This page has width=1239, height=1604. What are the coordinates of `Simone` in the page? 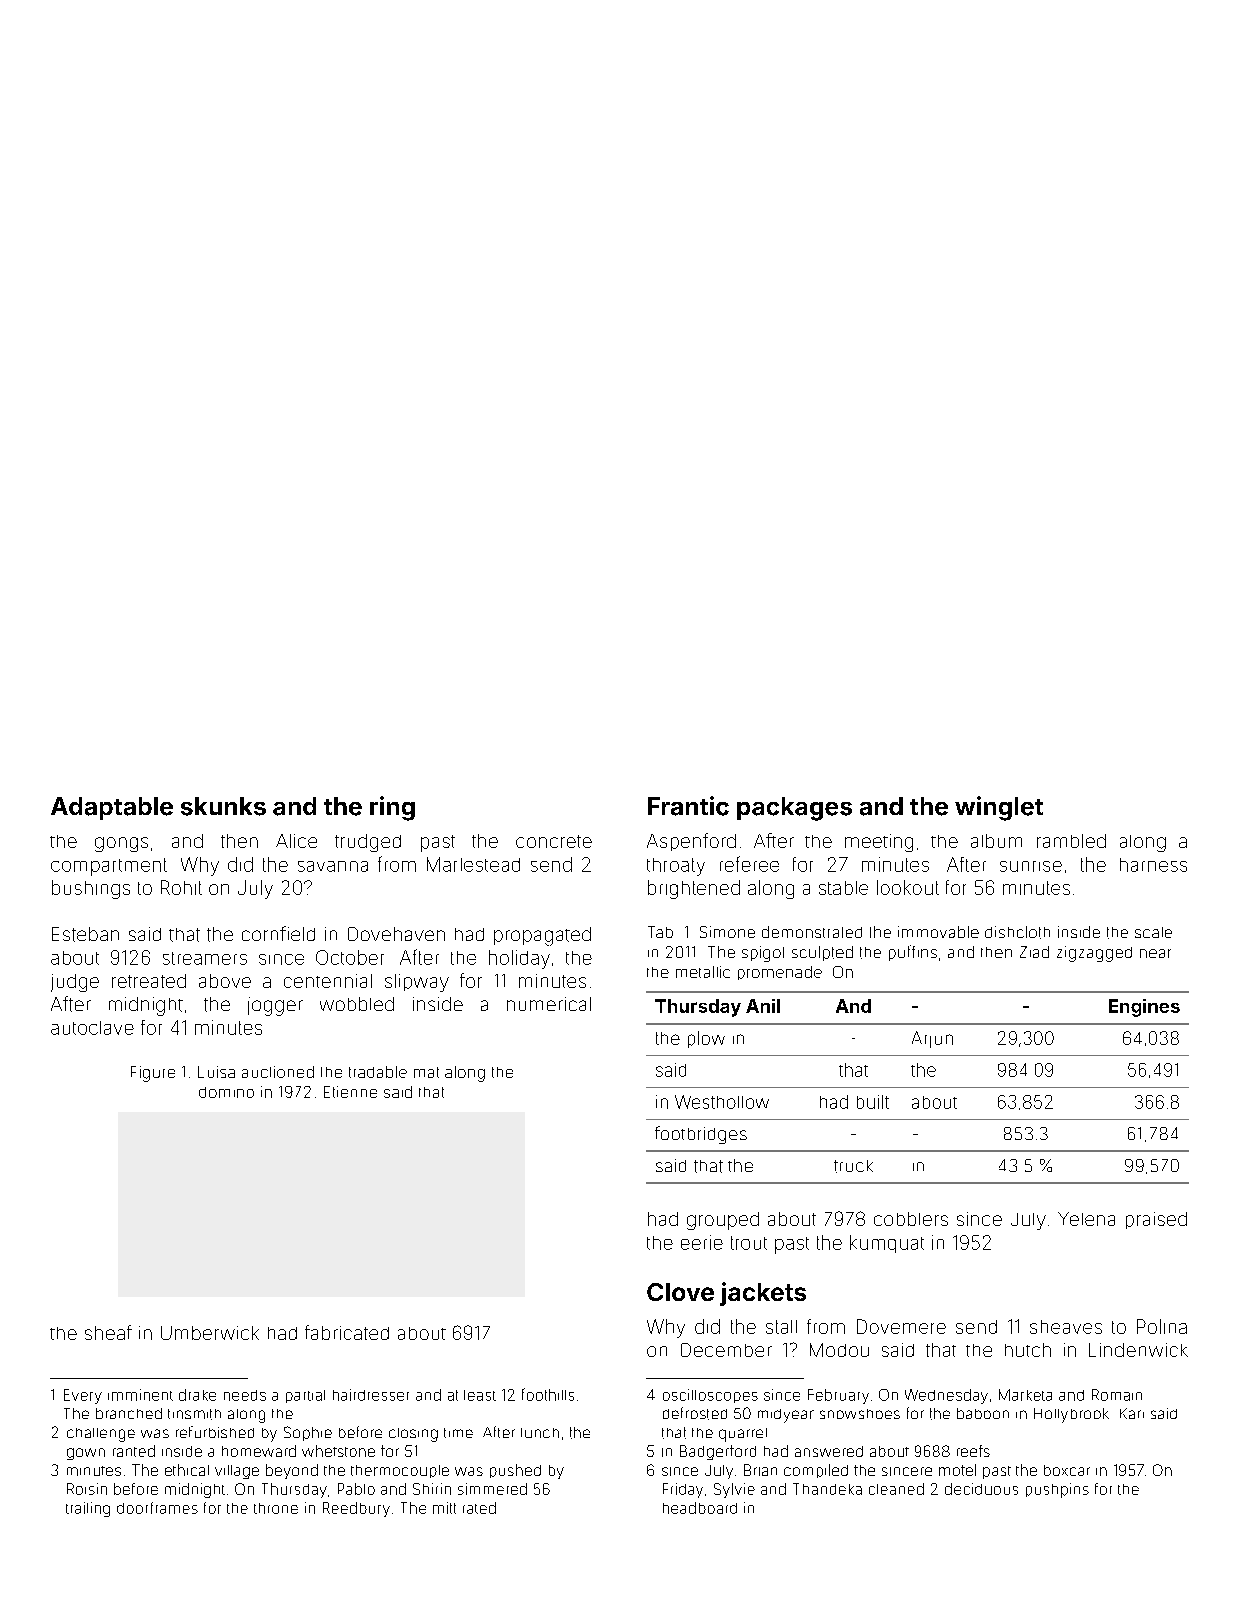 It's located at (727, 932).
